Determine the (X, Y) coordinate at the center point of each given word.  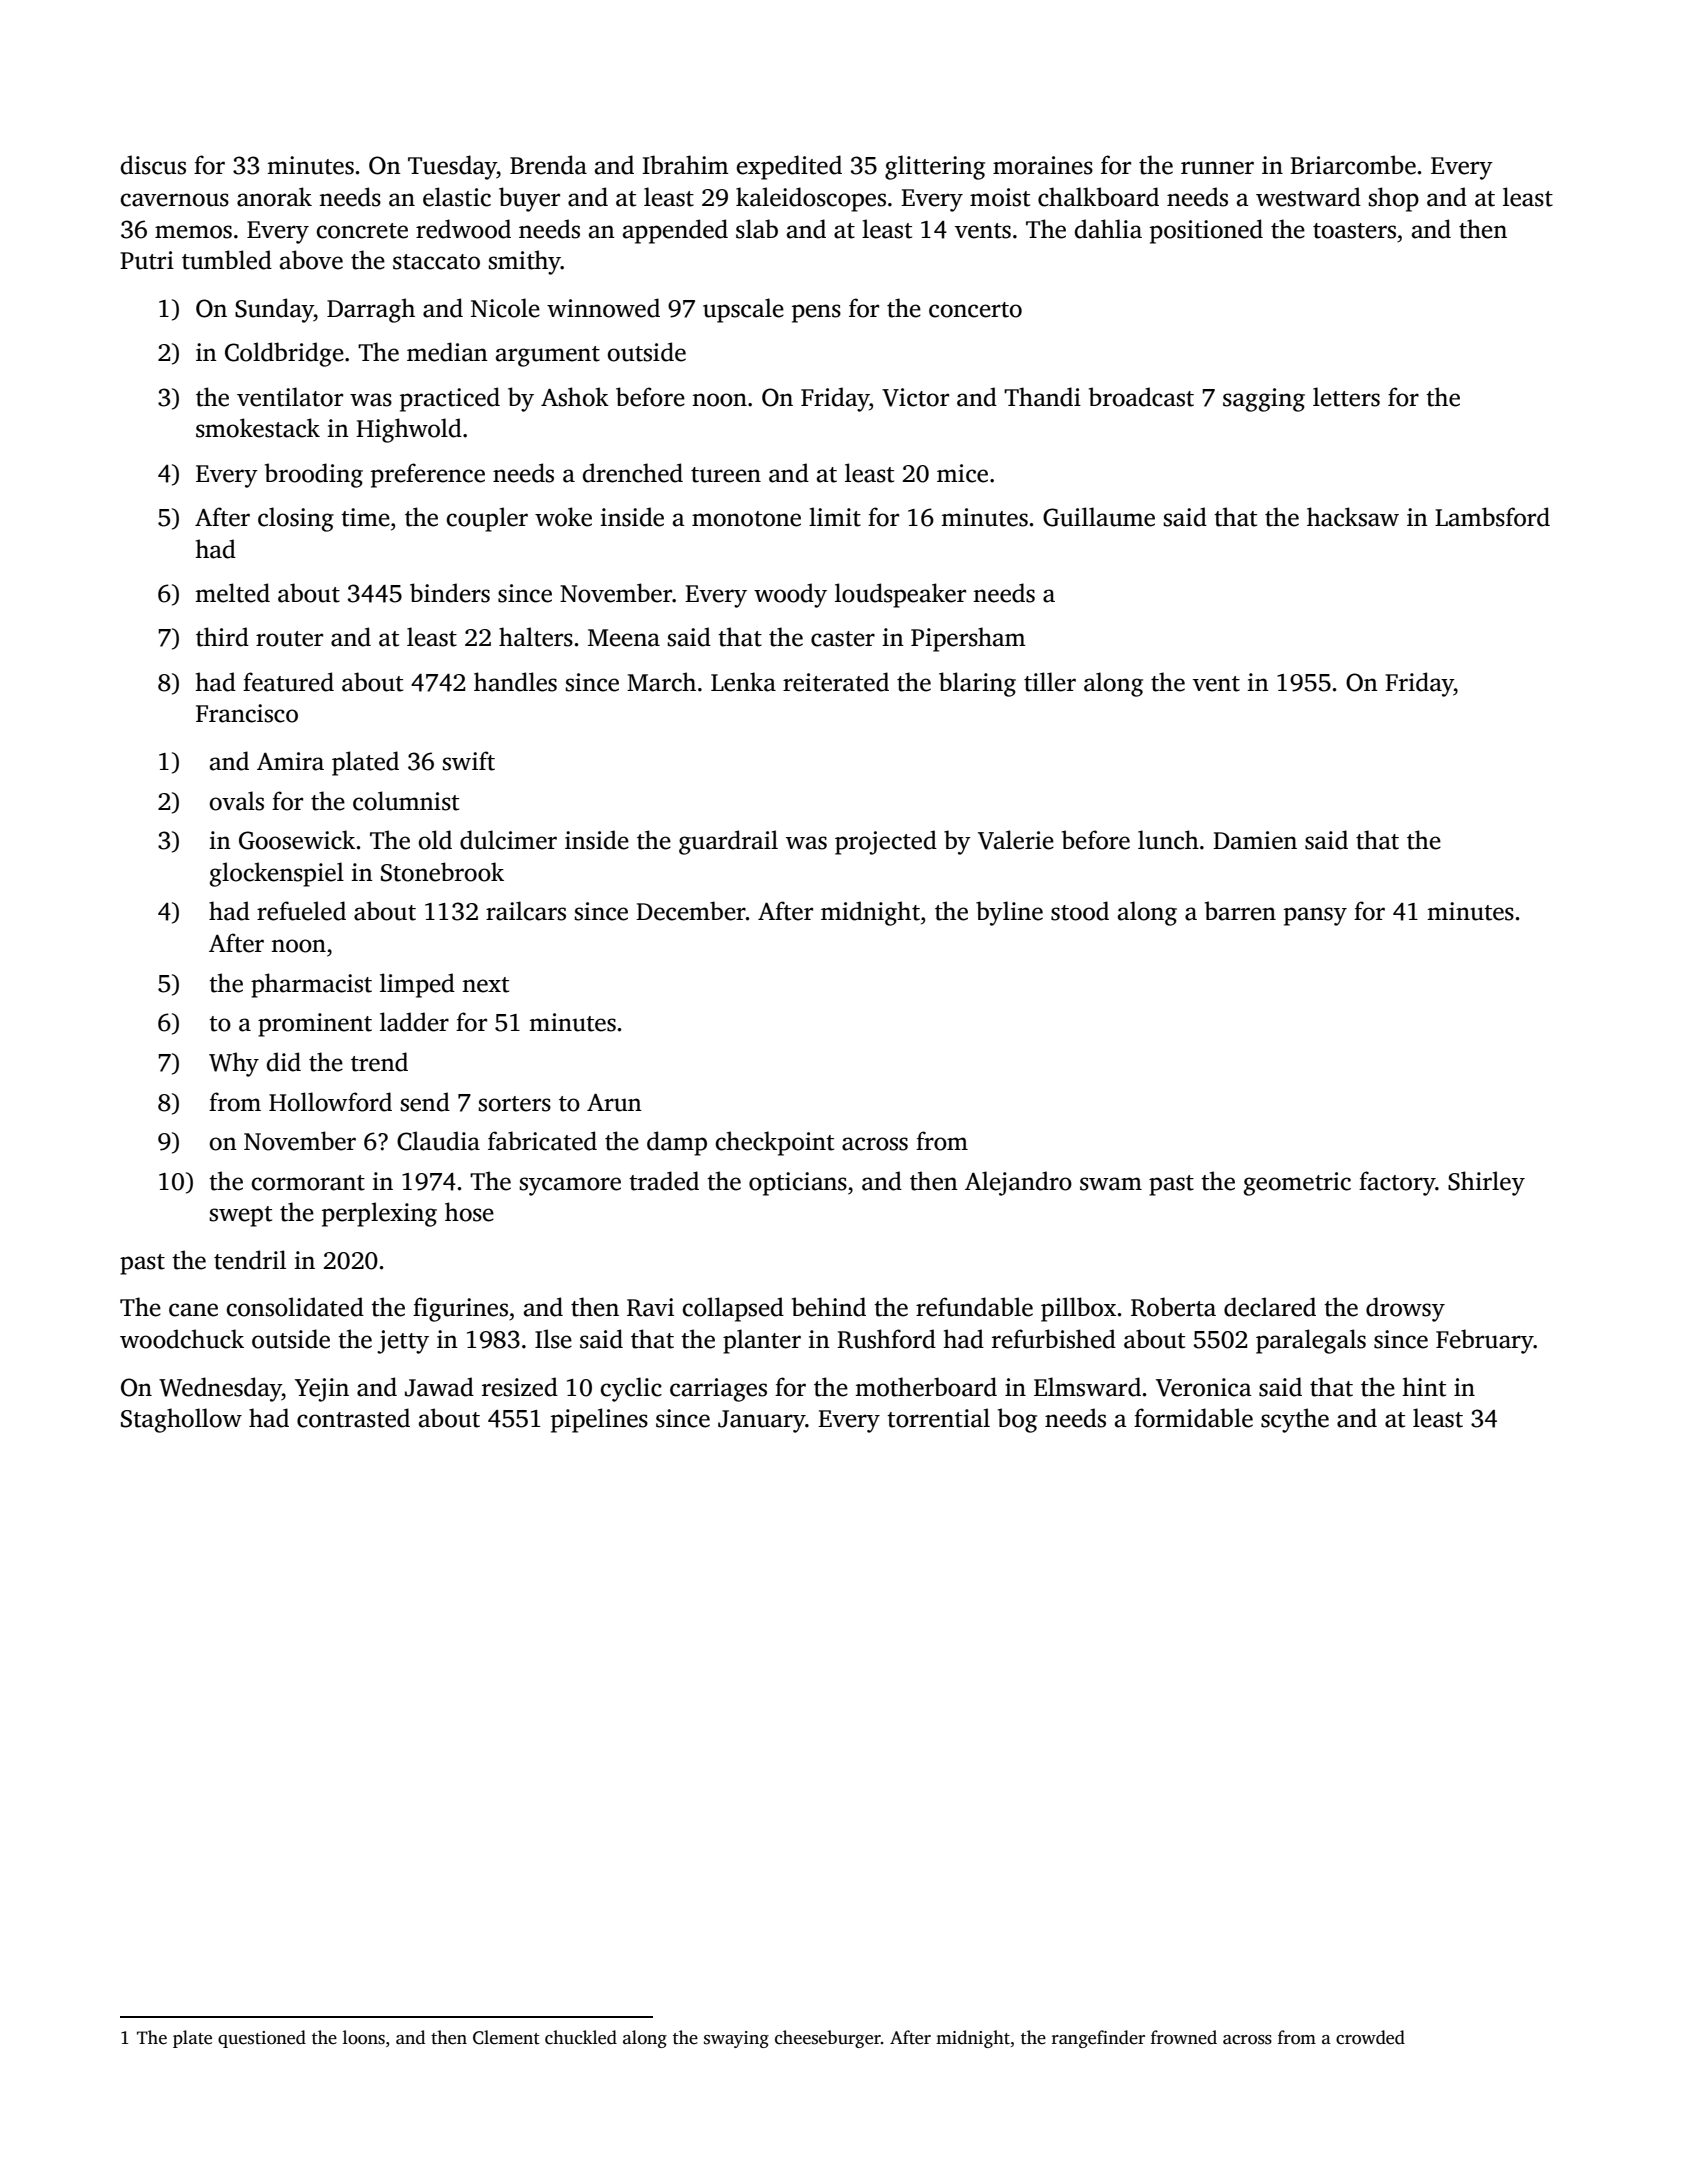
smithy (524, 262)
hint (1424, 1387)
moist (1000, 197)
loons (364, 2037)
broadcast (1141, 397)
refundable (974, 1307)
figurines (460, 1309)
